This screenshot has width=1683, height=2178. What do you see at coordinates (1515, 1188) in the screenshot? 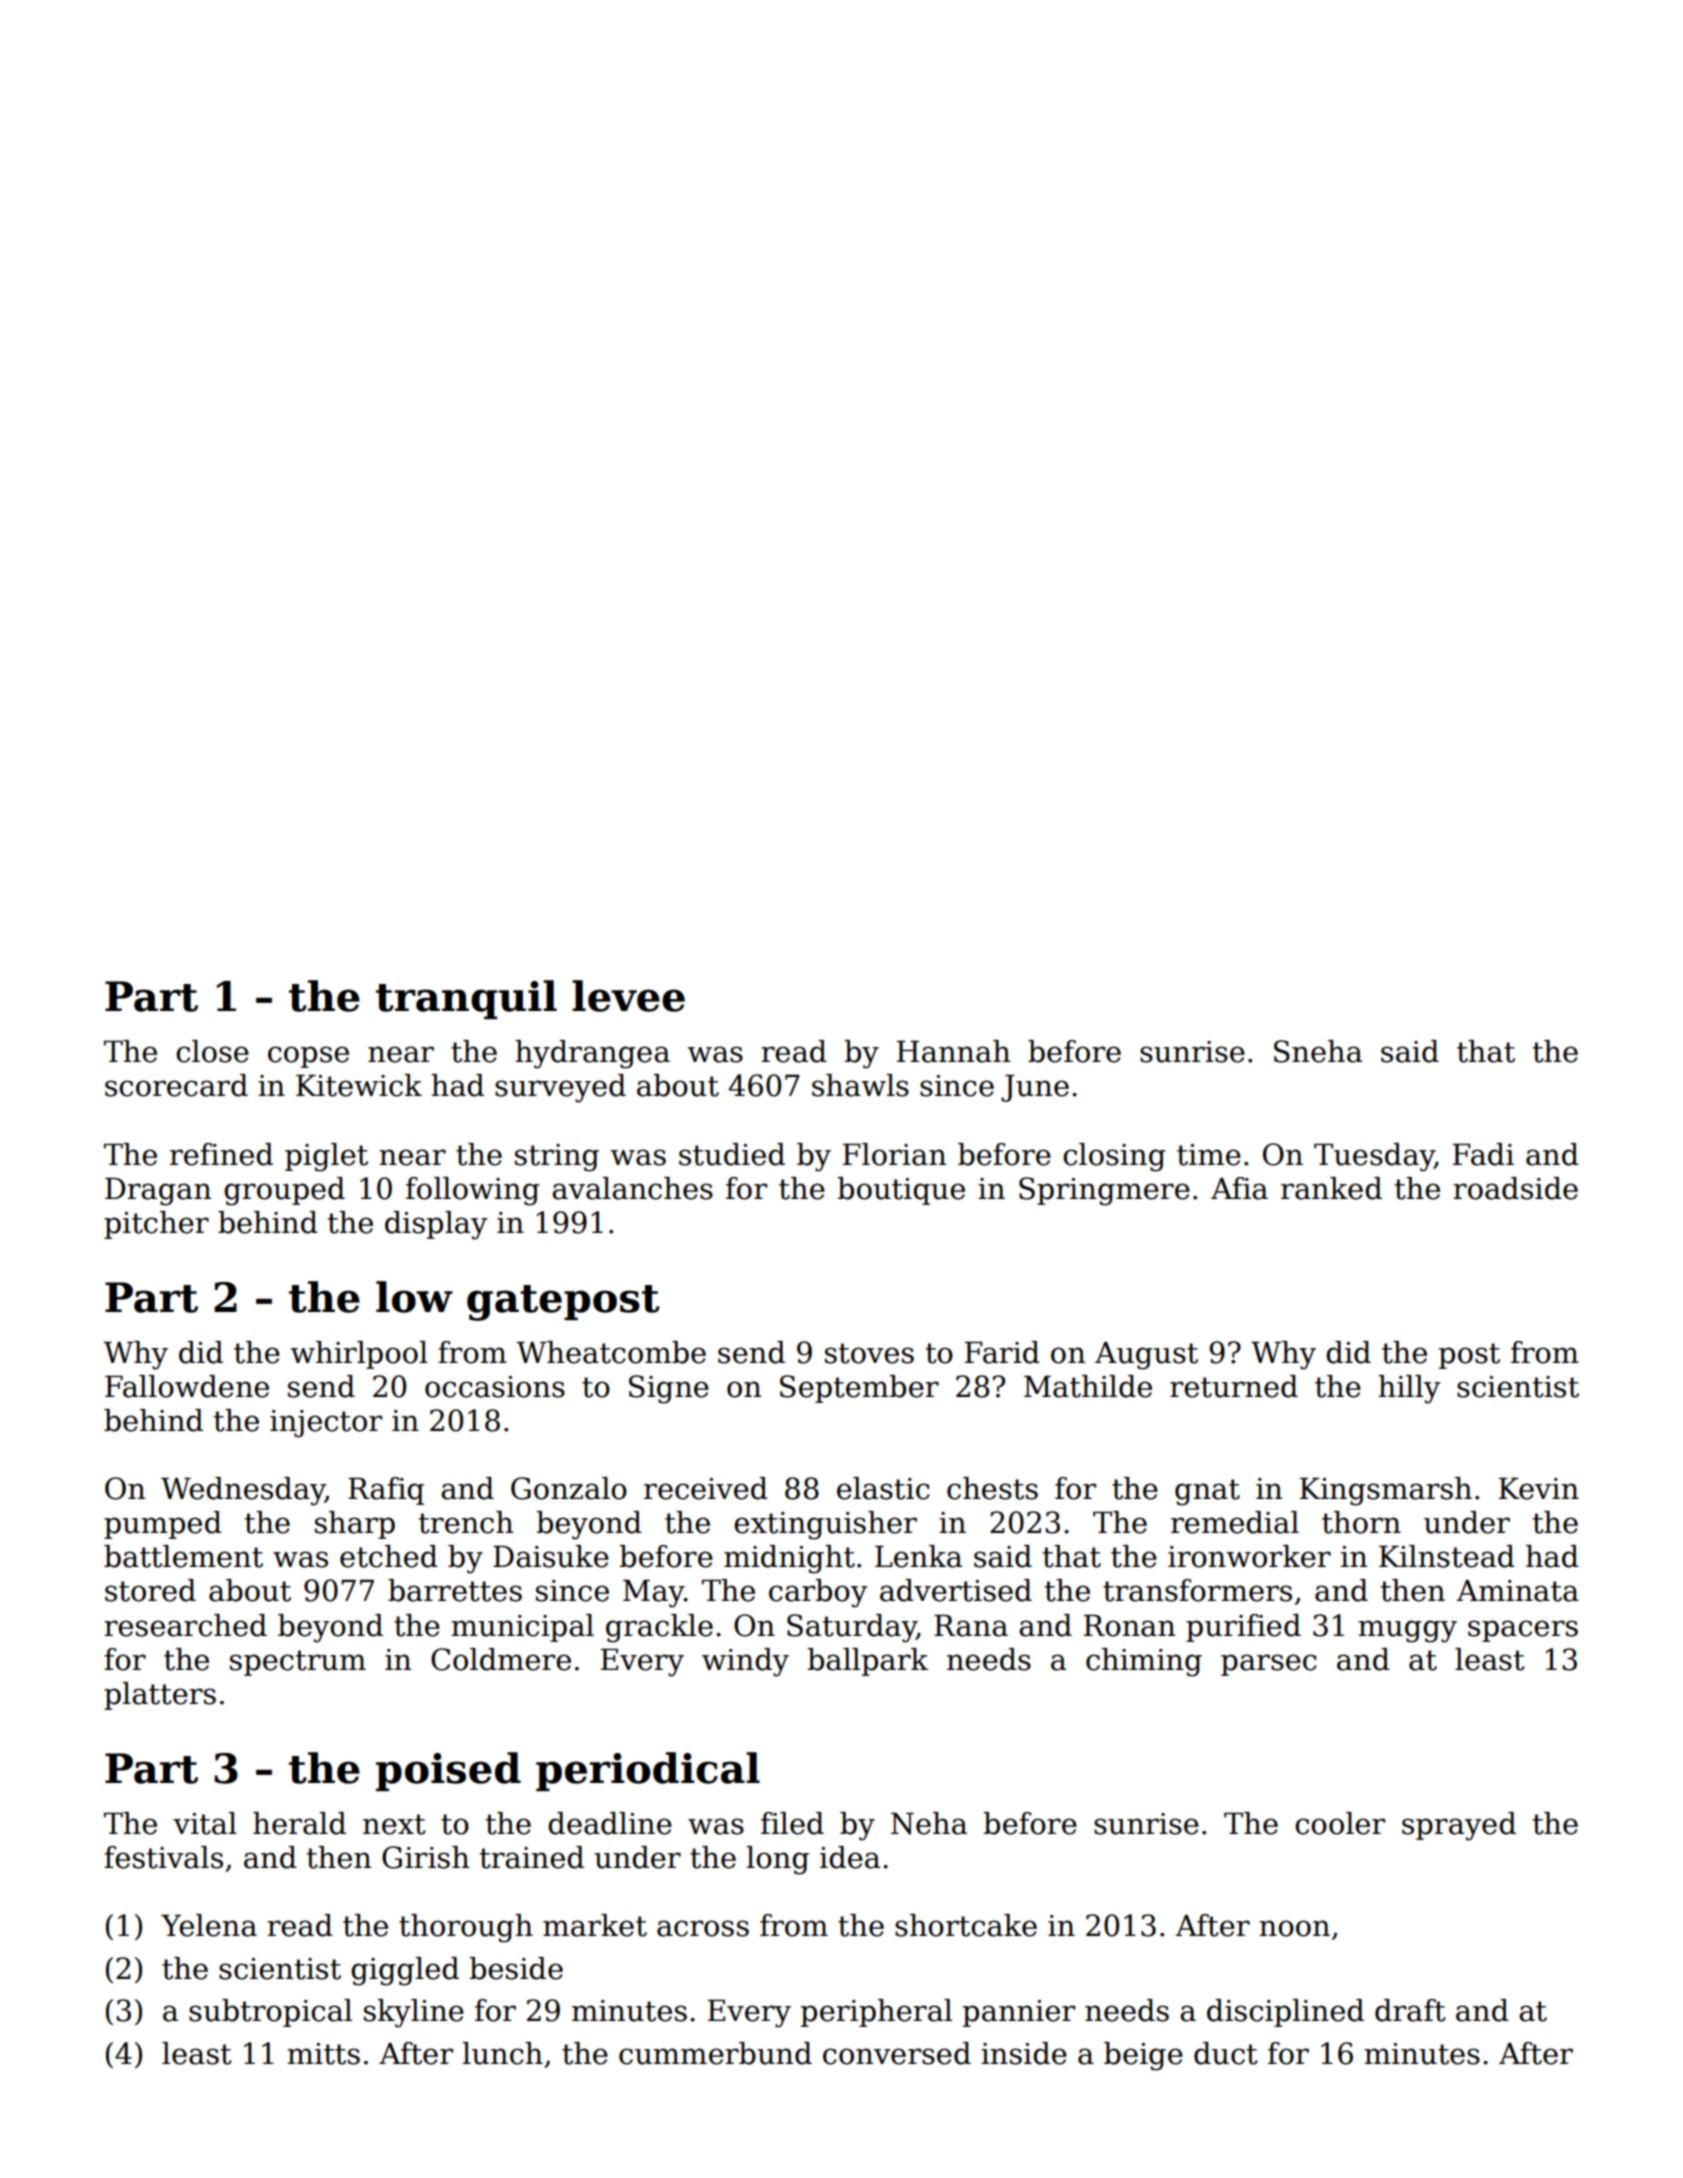
I see `roadside` at bounding box center [1515, 1188].
